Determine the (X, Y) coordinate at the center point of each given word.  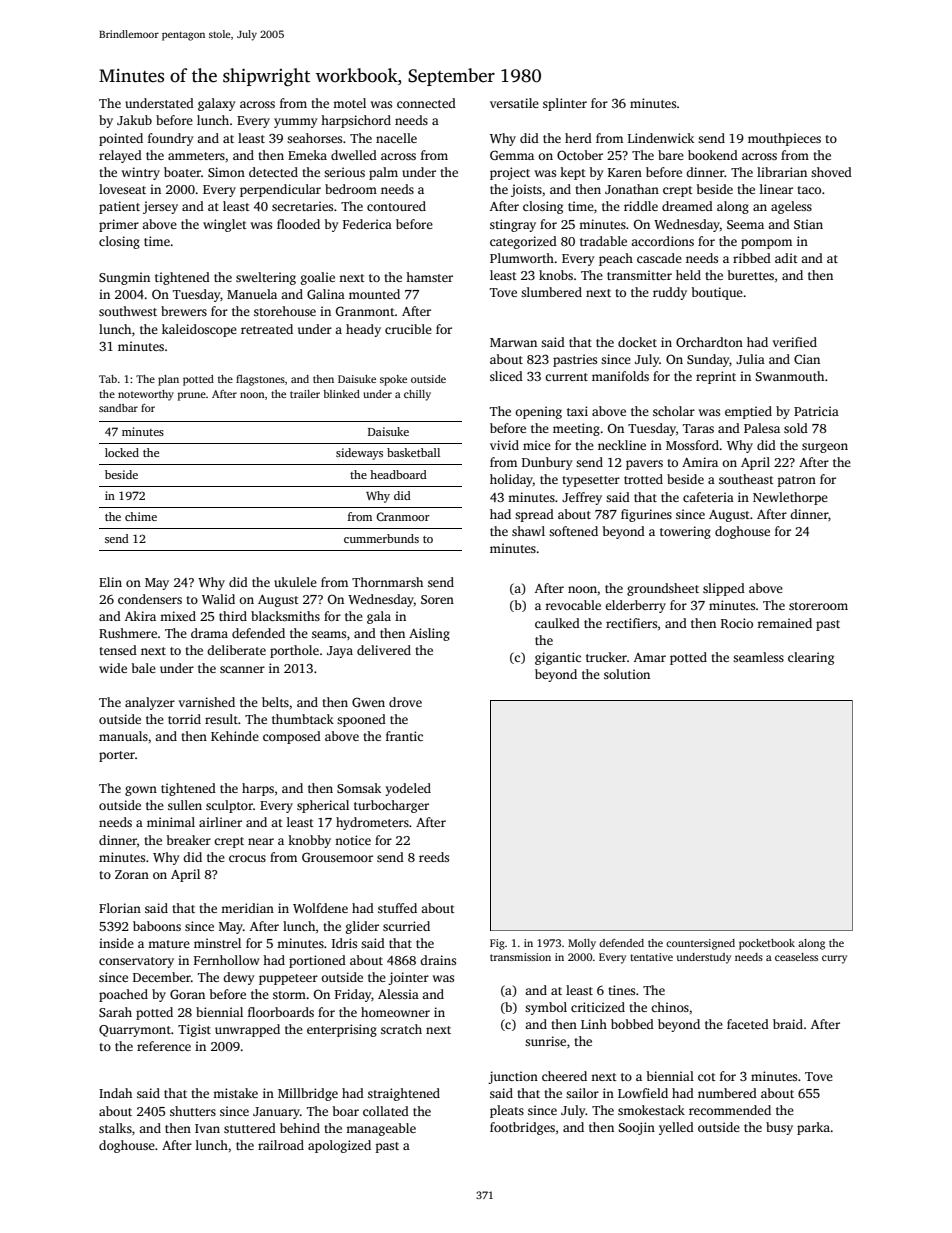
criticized (598, 1007)
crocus (247, 858)
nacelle (396, 138)
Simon (226, 172)
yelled (676, 1128)
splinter (565, 104)
